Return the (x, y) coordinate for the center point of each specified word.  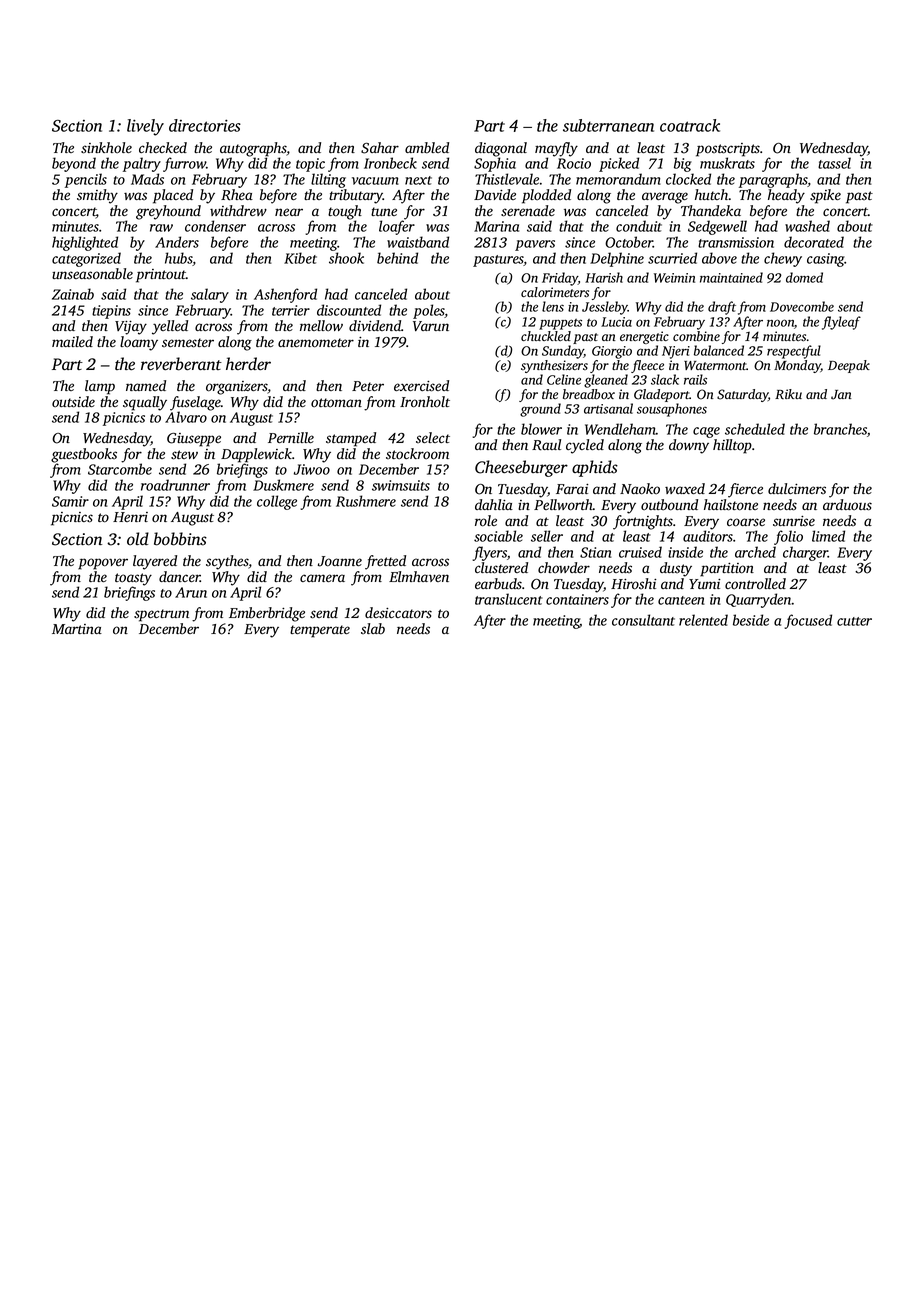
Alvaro (186, 417)
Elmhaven (419, 576)
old (138, 539)
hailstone (731, 505)
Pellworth (563, 505)
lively (145, 127)
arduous (847, 505)
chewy (783, 259)
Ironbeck (390, 163)
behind (397, 258)
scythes (227, 562)
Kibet (300, 258)
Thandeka (711, 210)
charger (805, 553)
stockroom (417, 454)
